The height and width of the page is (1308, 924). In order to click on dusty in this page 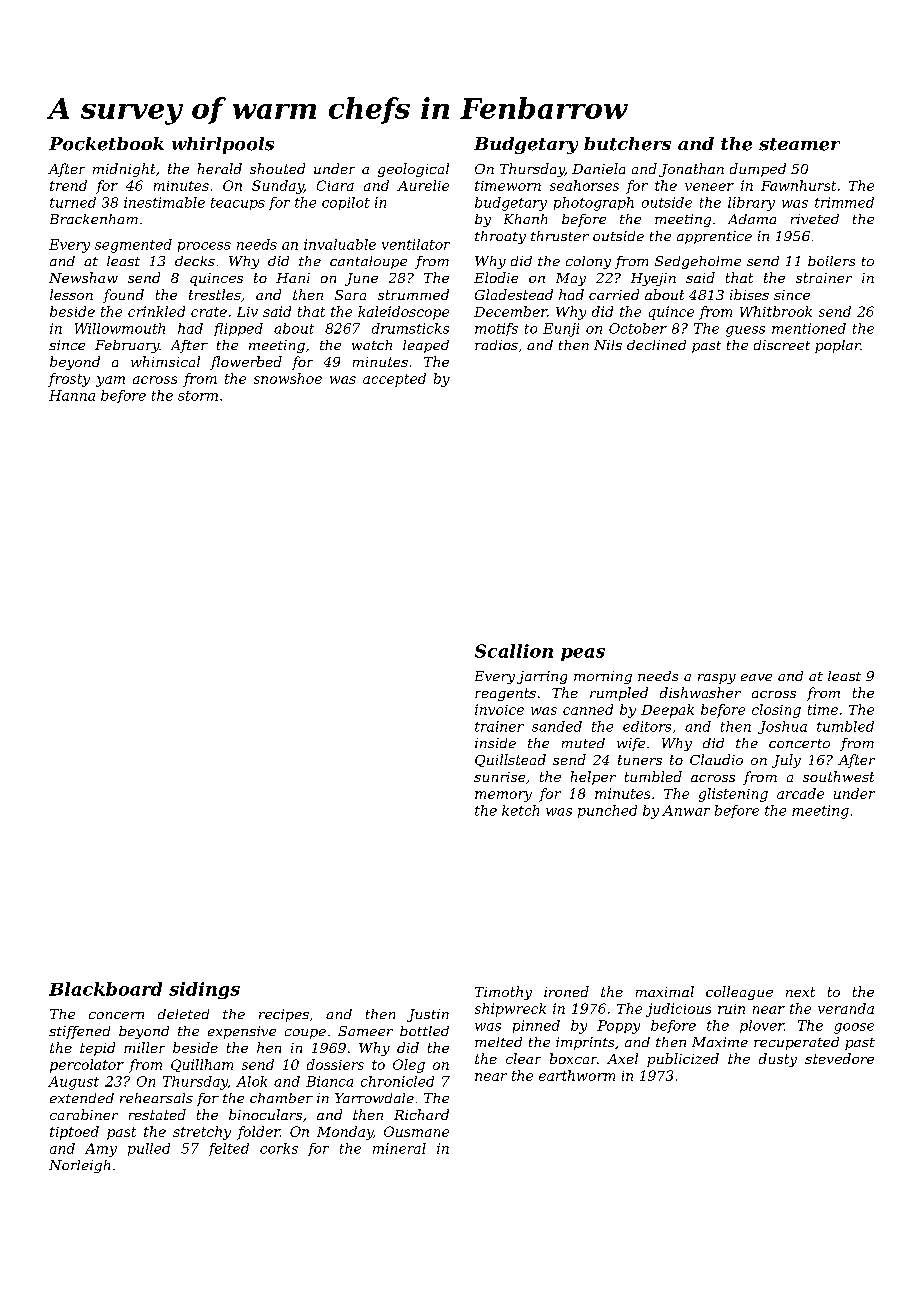, I will do `click(778, 1060)`.
